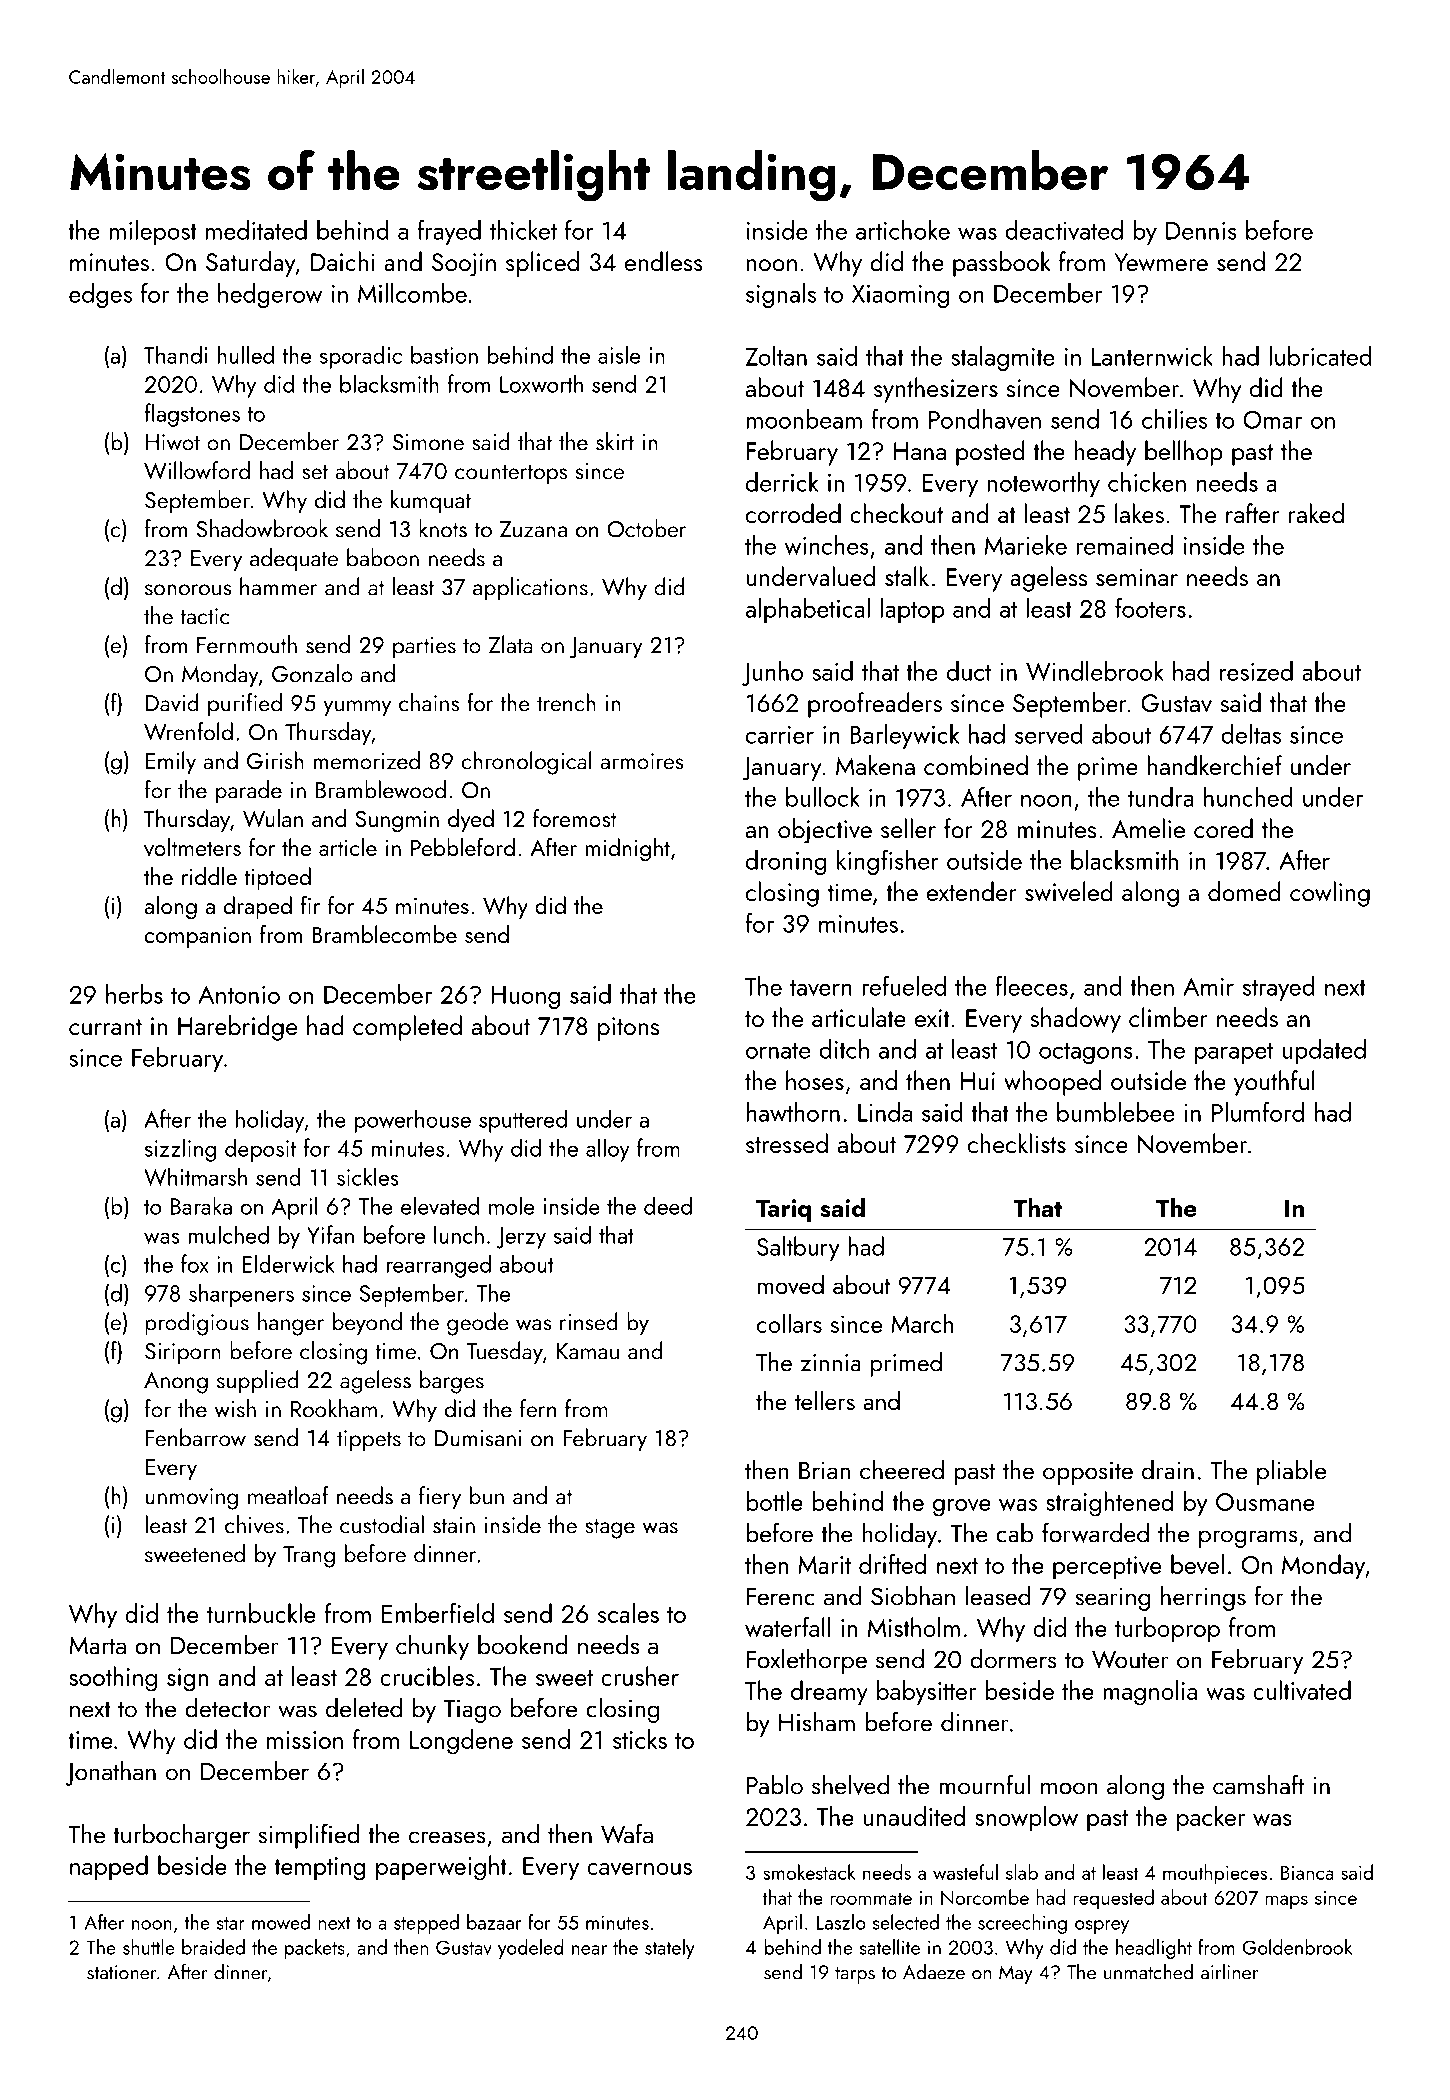 The image size is (1450, 2100). I want to click on footers, so click(1150, 608).
